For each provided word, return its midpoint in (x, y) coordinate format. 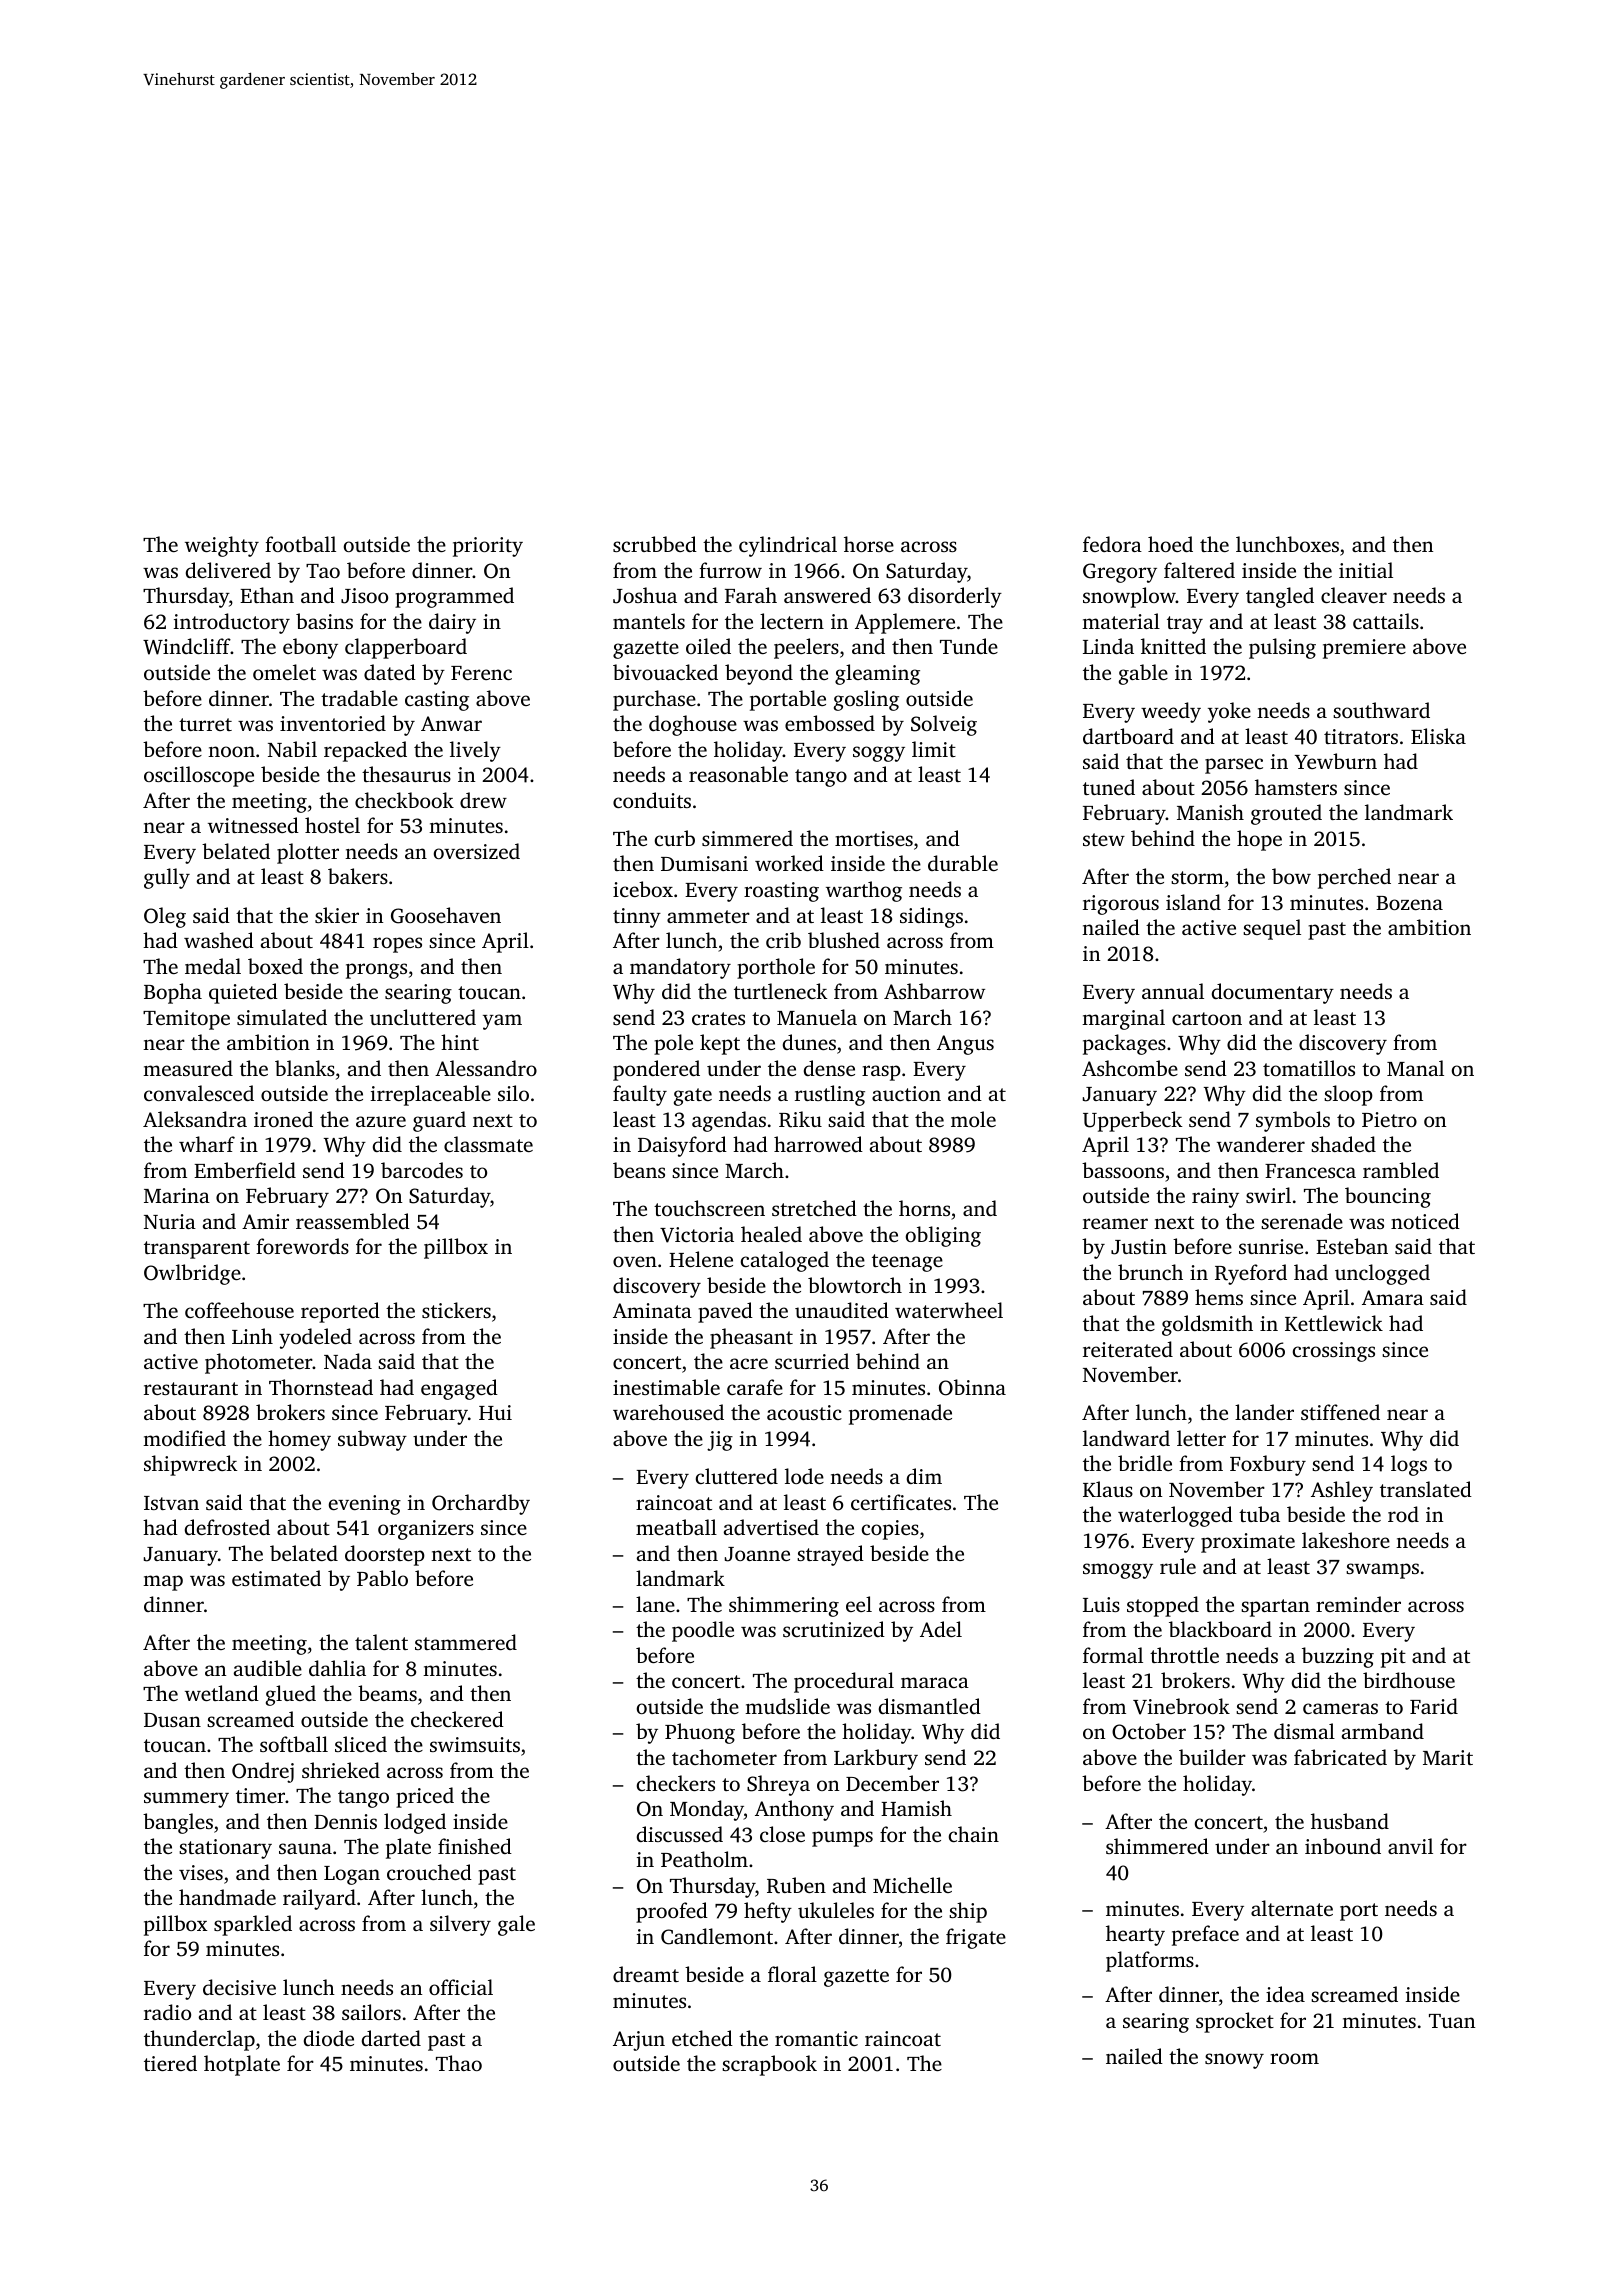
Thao (459, 2063)
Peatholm (704, 1859)
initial (1366, 570)
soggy (879, 754)
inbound (1343, 1846)
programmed (454, 597)
